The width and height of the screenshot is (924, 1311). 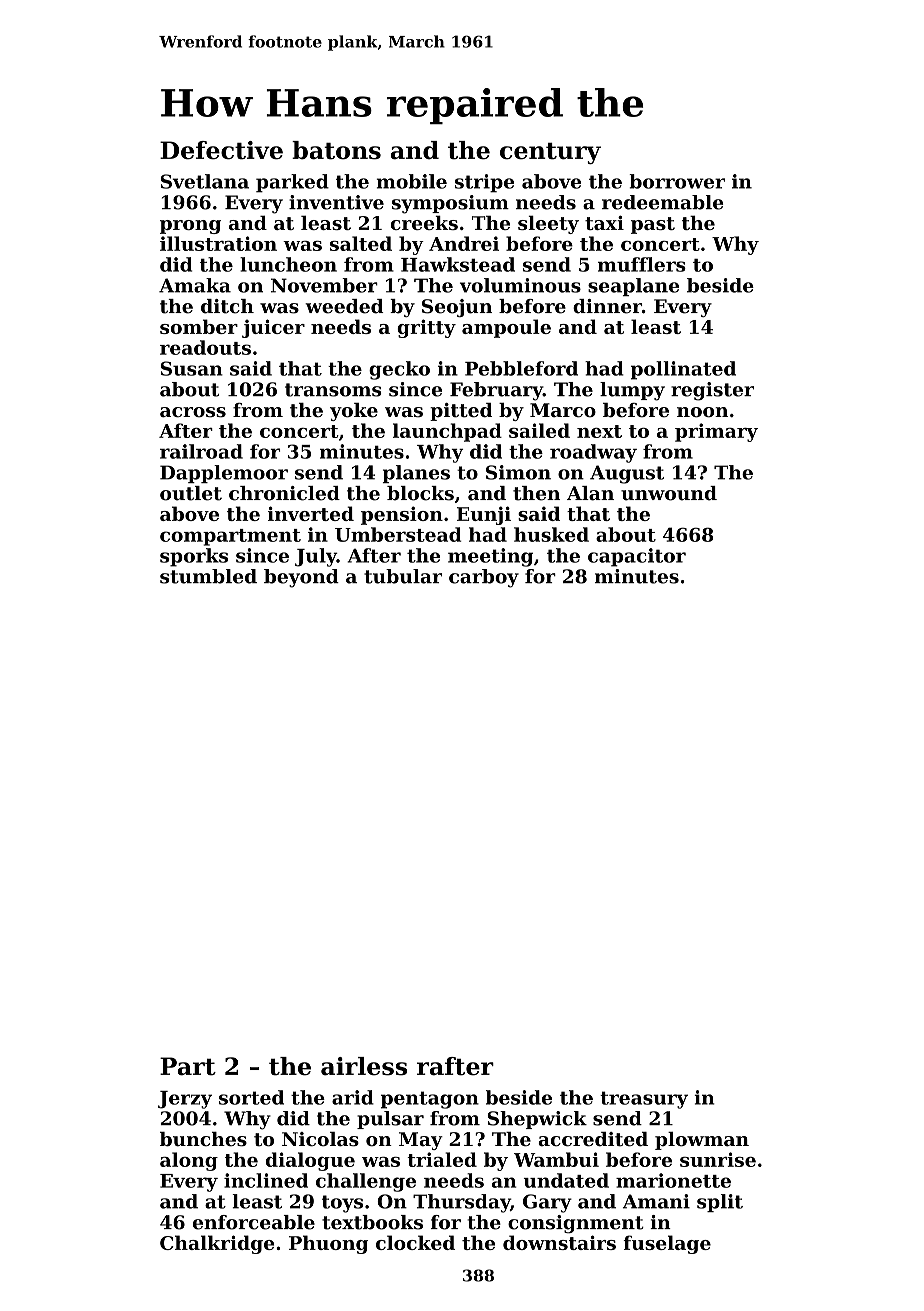 What do you see at coordinates (716, 432) in the screenshot?
I see `primary` at bounding box center [716, 432].
